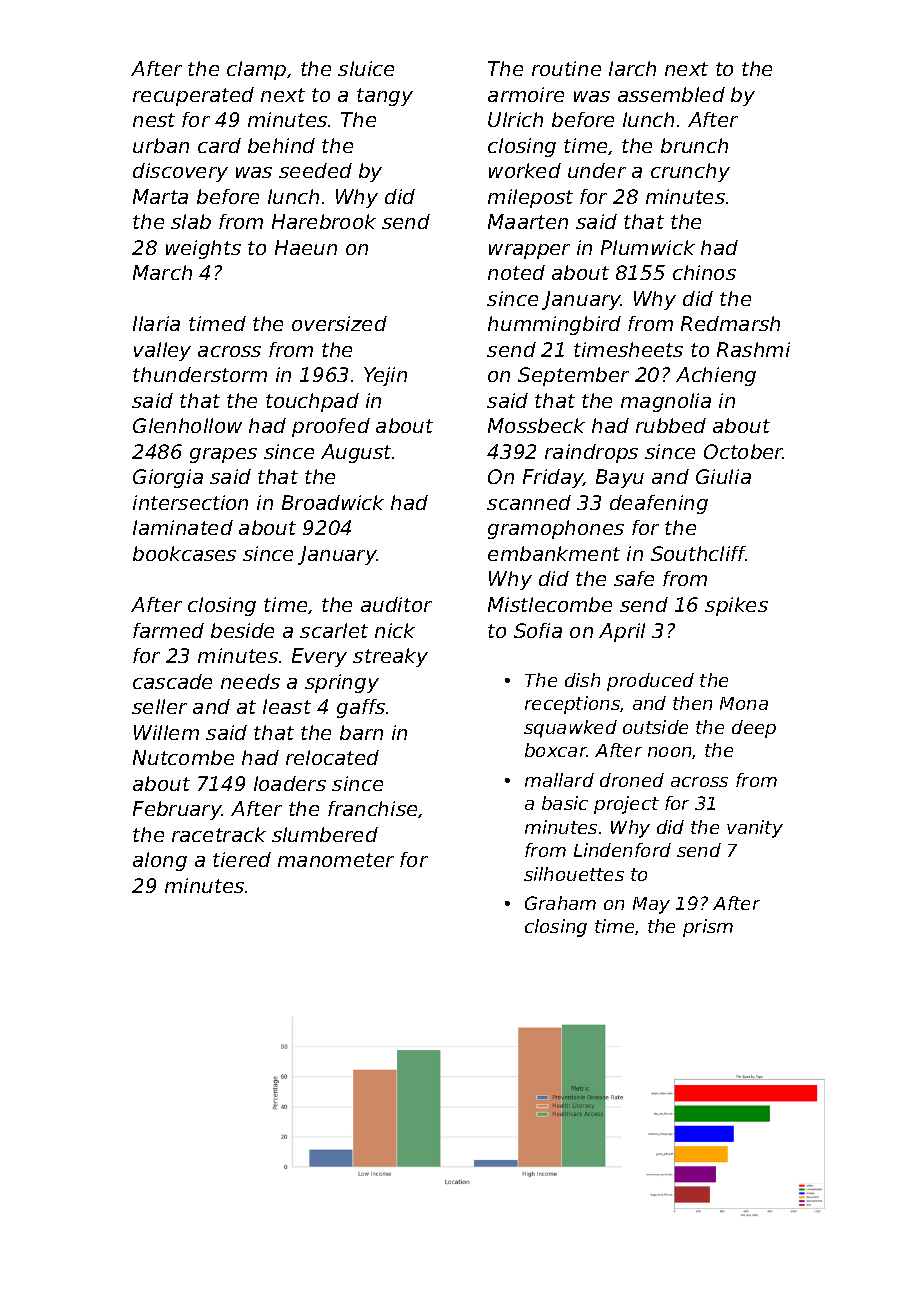  I want to click on produced, so click(650, 682).
